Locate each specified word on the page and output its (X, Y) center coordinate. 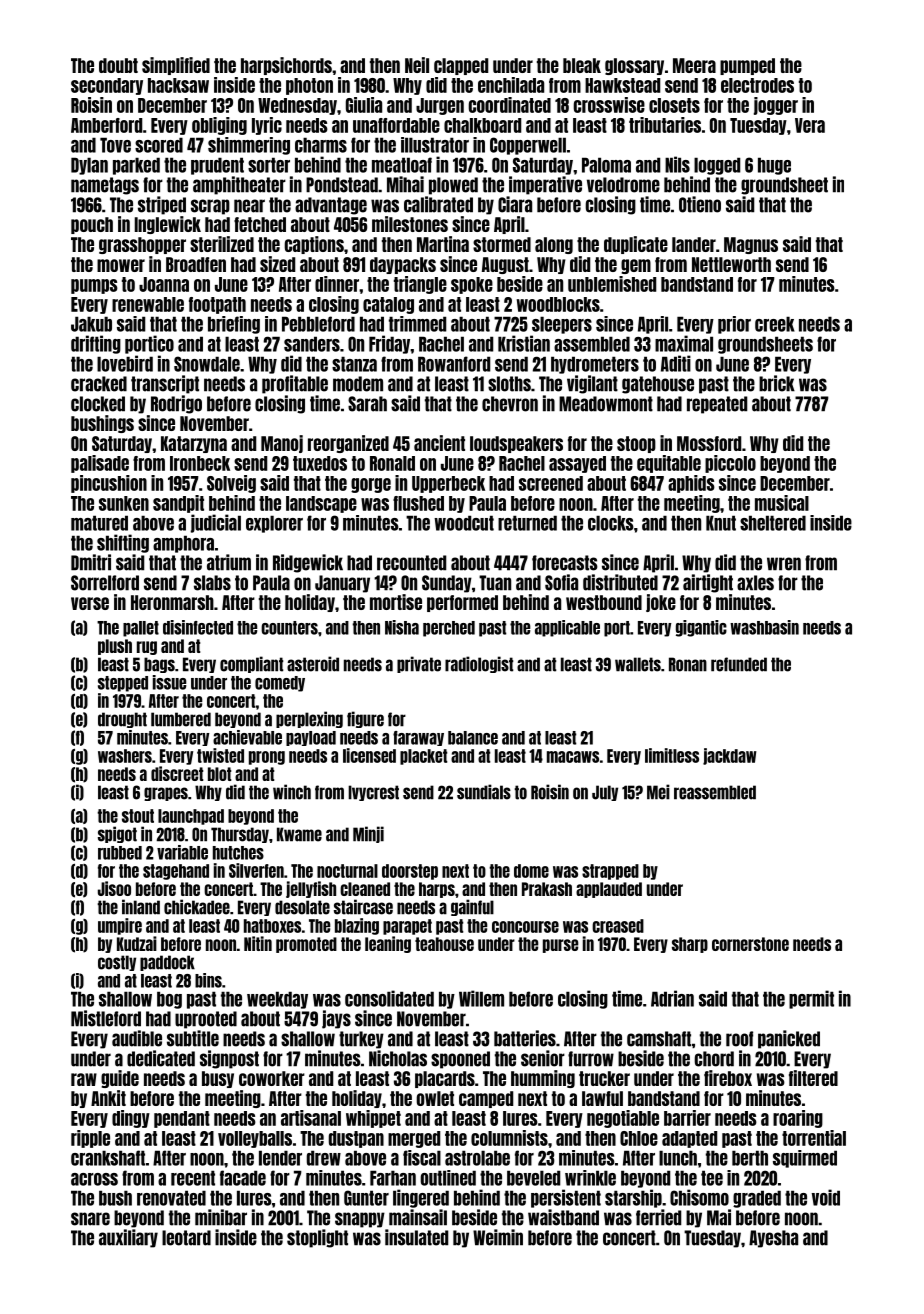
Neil (417, 65)
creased (618, 926)
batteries (525, 1038)
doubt (118, 65)
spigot (117, 834)
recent (193, 1178)
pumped (747, 66)
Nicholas (398, 1058)
